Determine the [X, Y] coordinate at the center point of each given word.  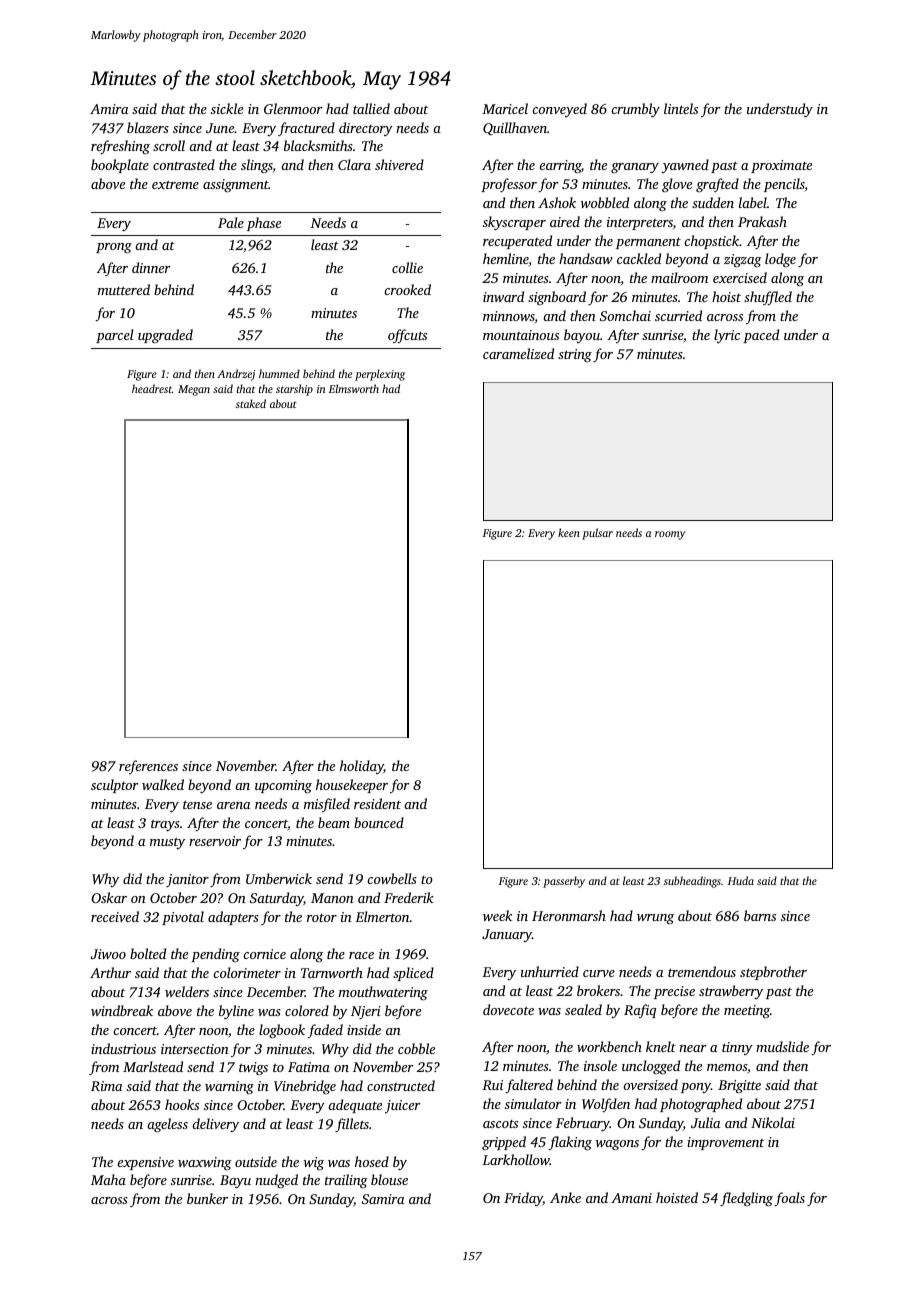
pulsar [597, 534]
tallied [371, 108]
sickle [227, 108]
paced [761, 336]
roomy [670, 535]
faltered [529, 1086]
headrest [152, 388]
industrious [123, 1048]
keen [569, 532]
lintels [681, 108]
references [148, 767]
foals [789, 1199]
